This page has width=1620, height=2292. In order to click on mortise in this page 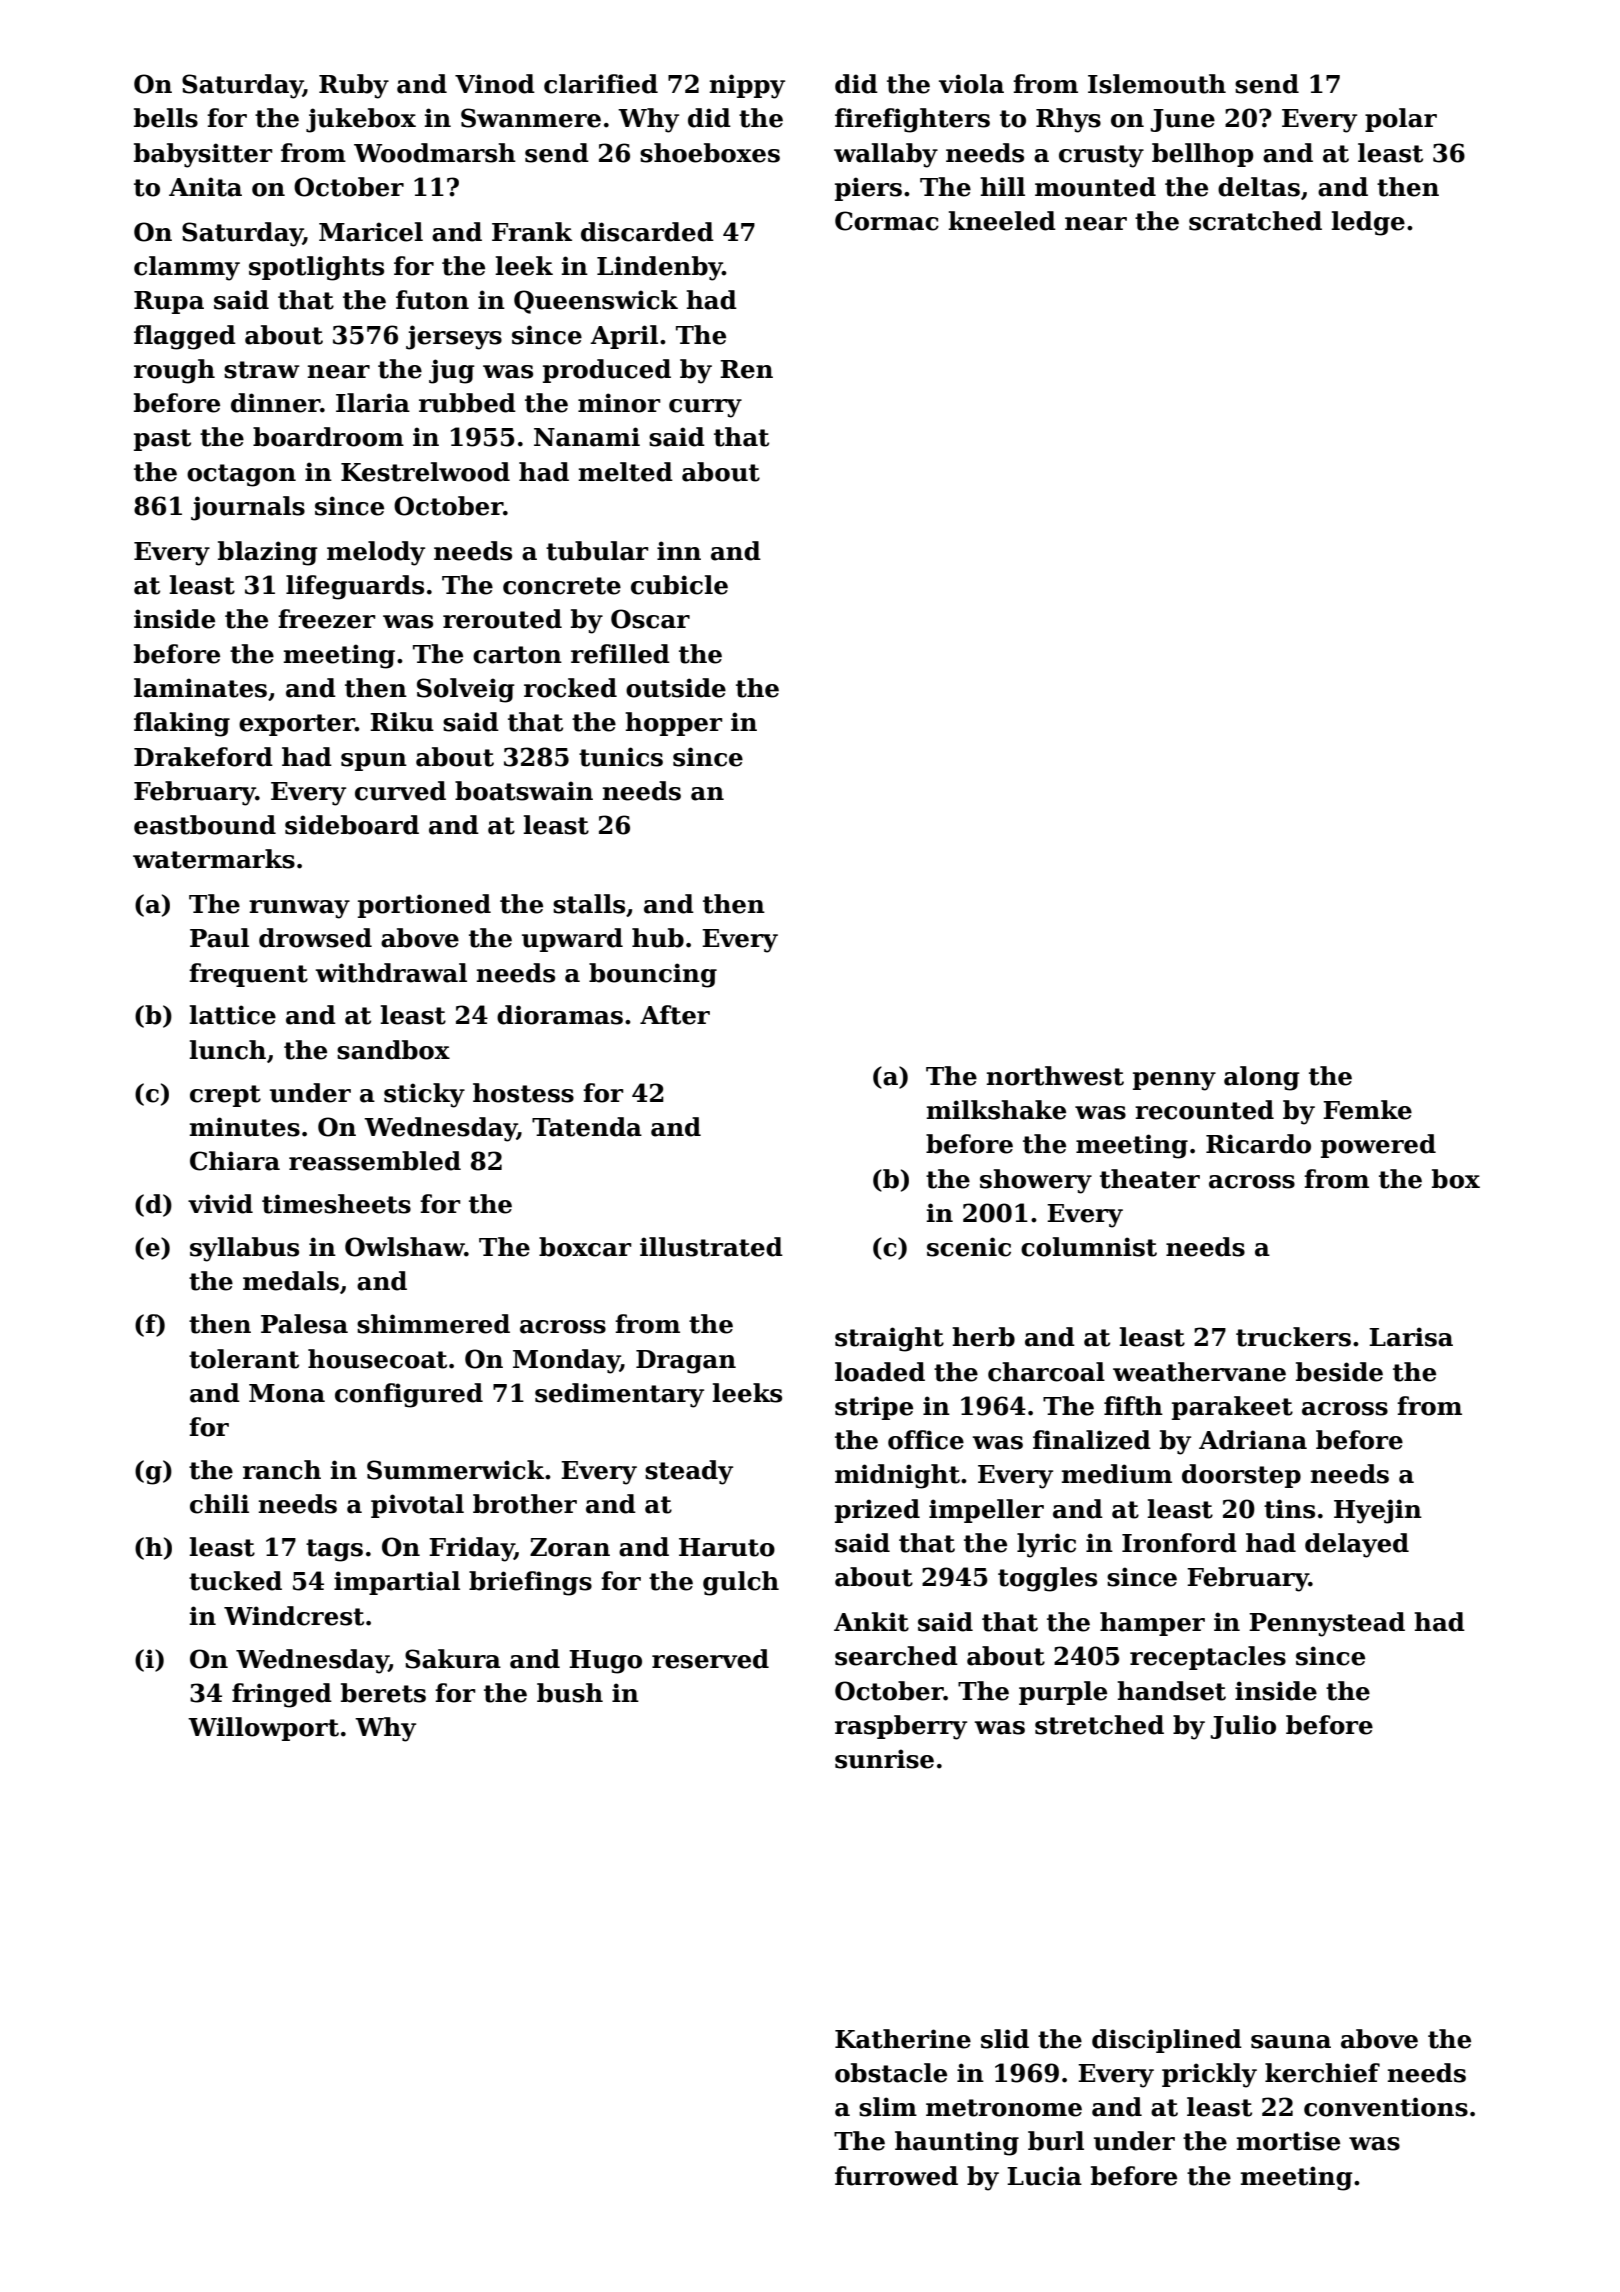, I will do `click(1288, 2141)`.
